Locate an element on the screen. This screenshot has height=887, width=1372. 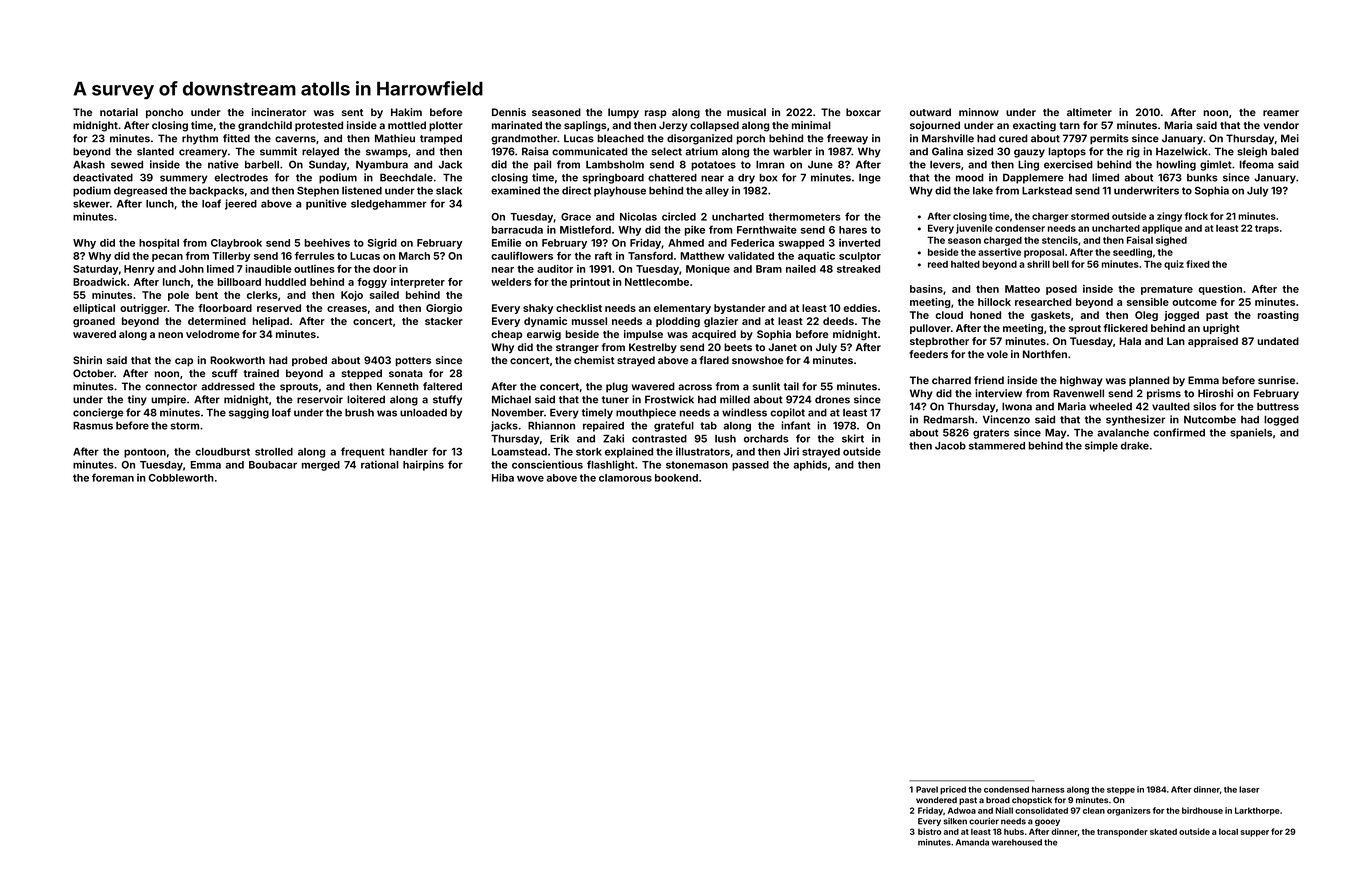
charred is located at coordinates (951, 380).
